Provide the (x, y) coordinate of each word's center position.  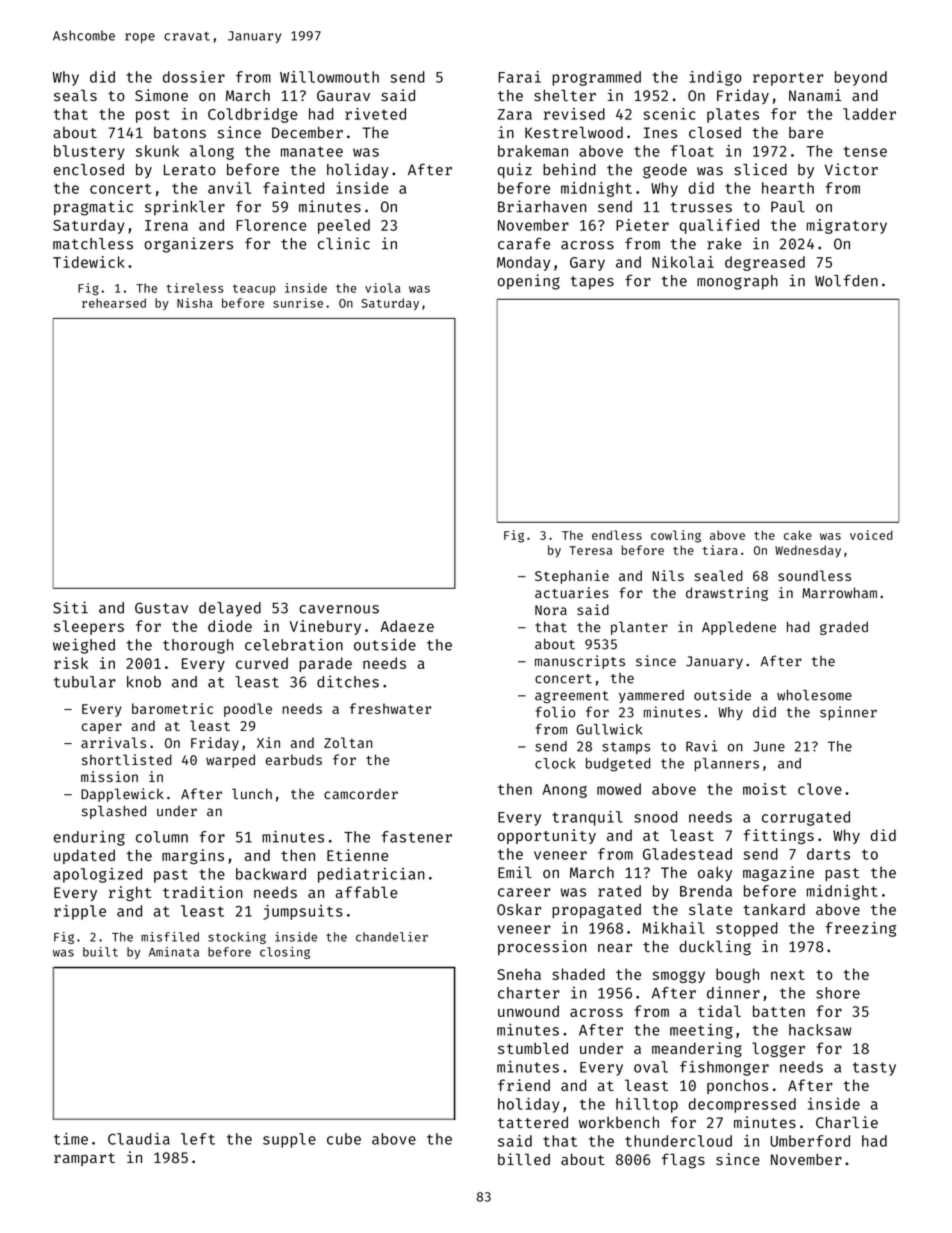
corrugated (806, 818)
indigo (716, 78)
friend (524, 1085)
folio (555, 712)
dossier (194, 77)
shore (838, 993)
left (198, 1139)
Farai (519, 77)
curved (262, 663)
